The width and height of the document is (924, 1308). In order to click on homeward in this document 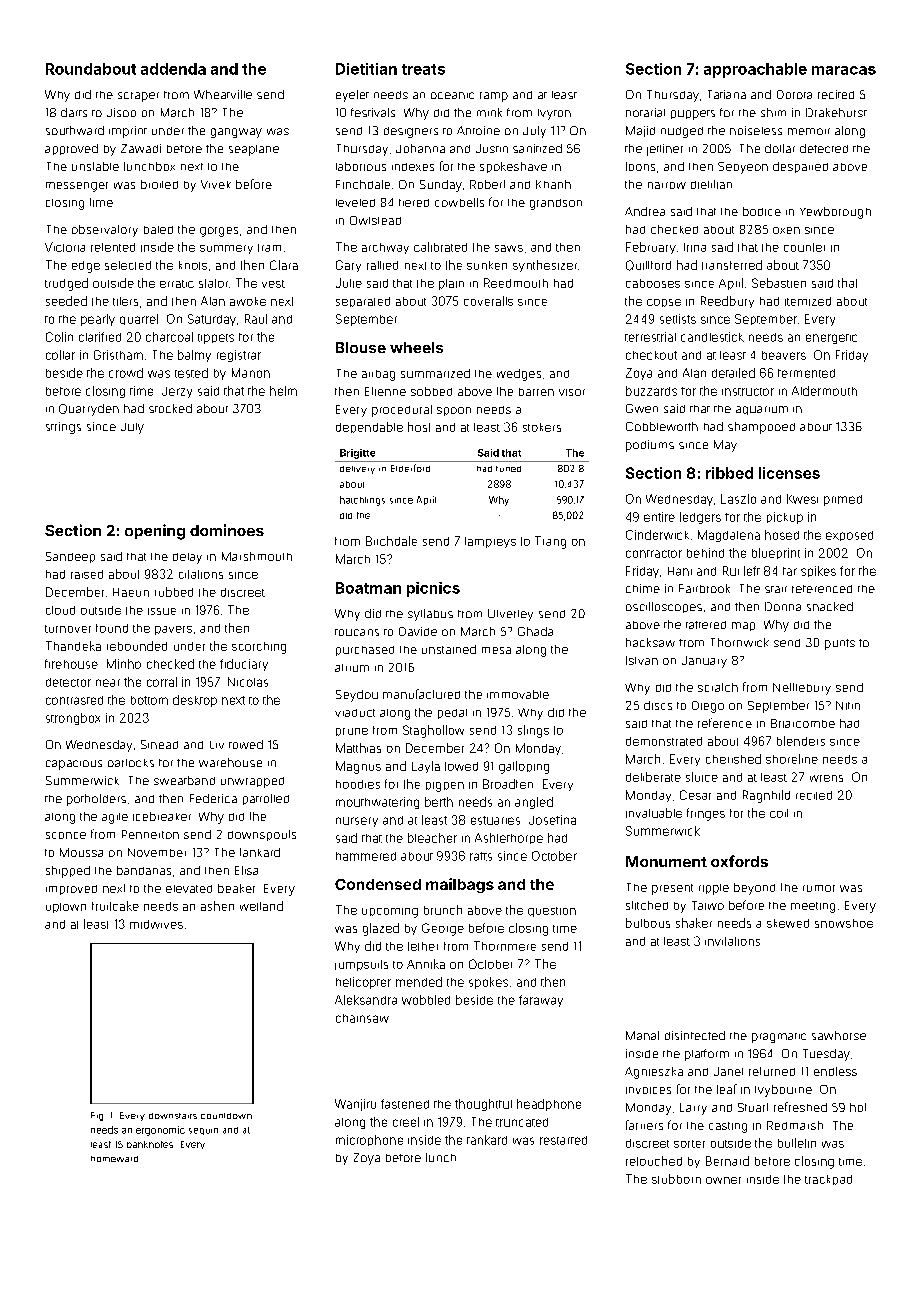, I will do `click(114, 1159)`.
